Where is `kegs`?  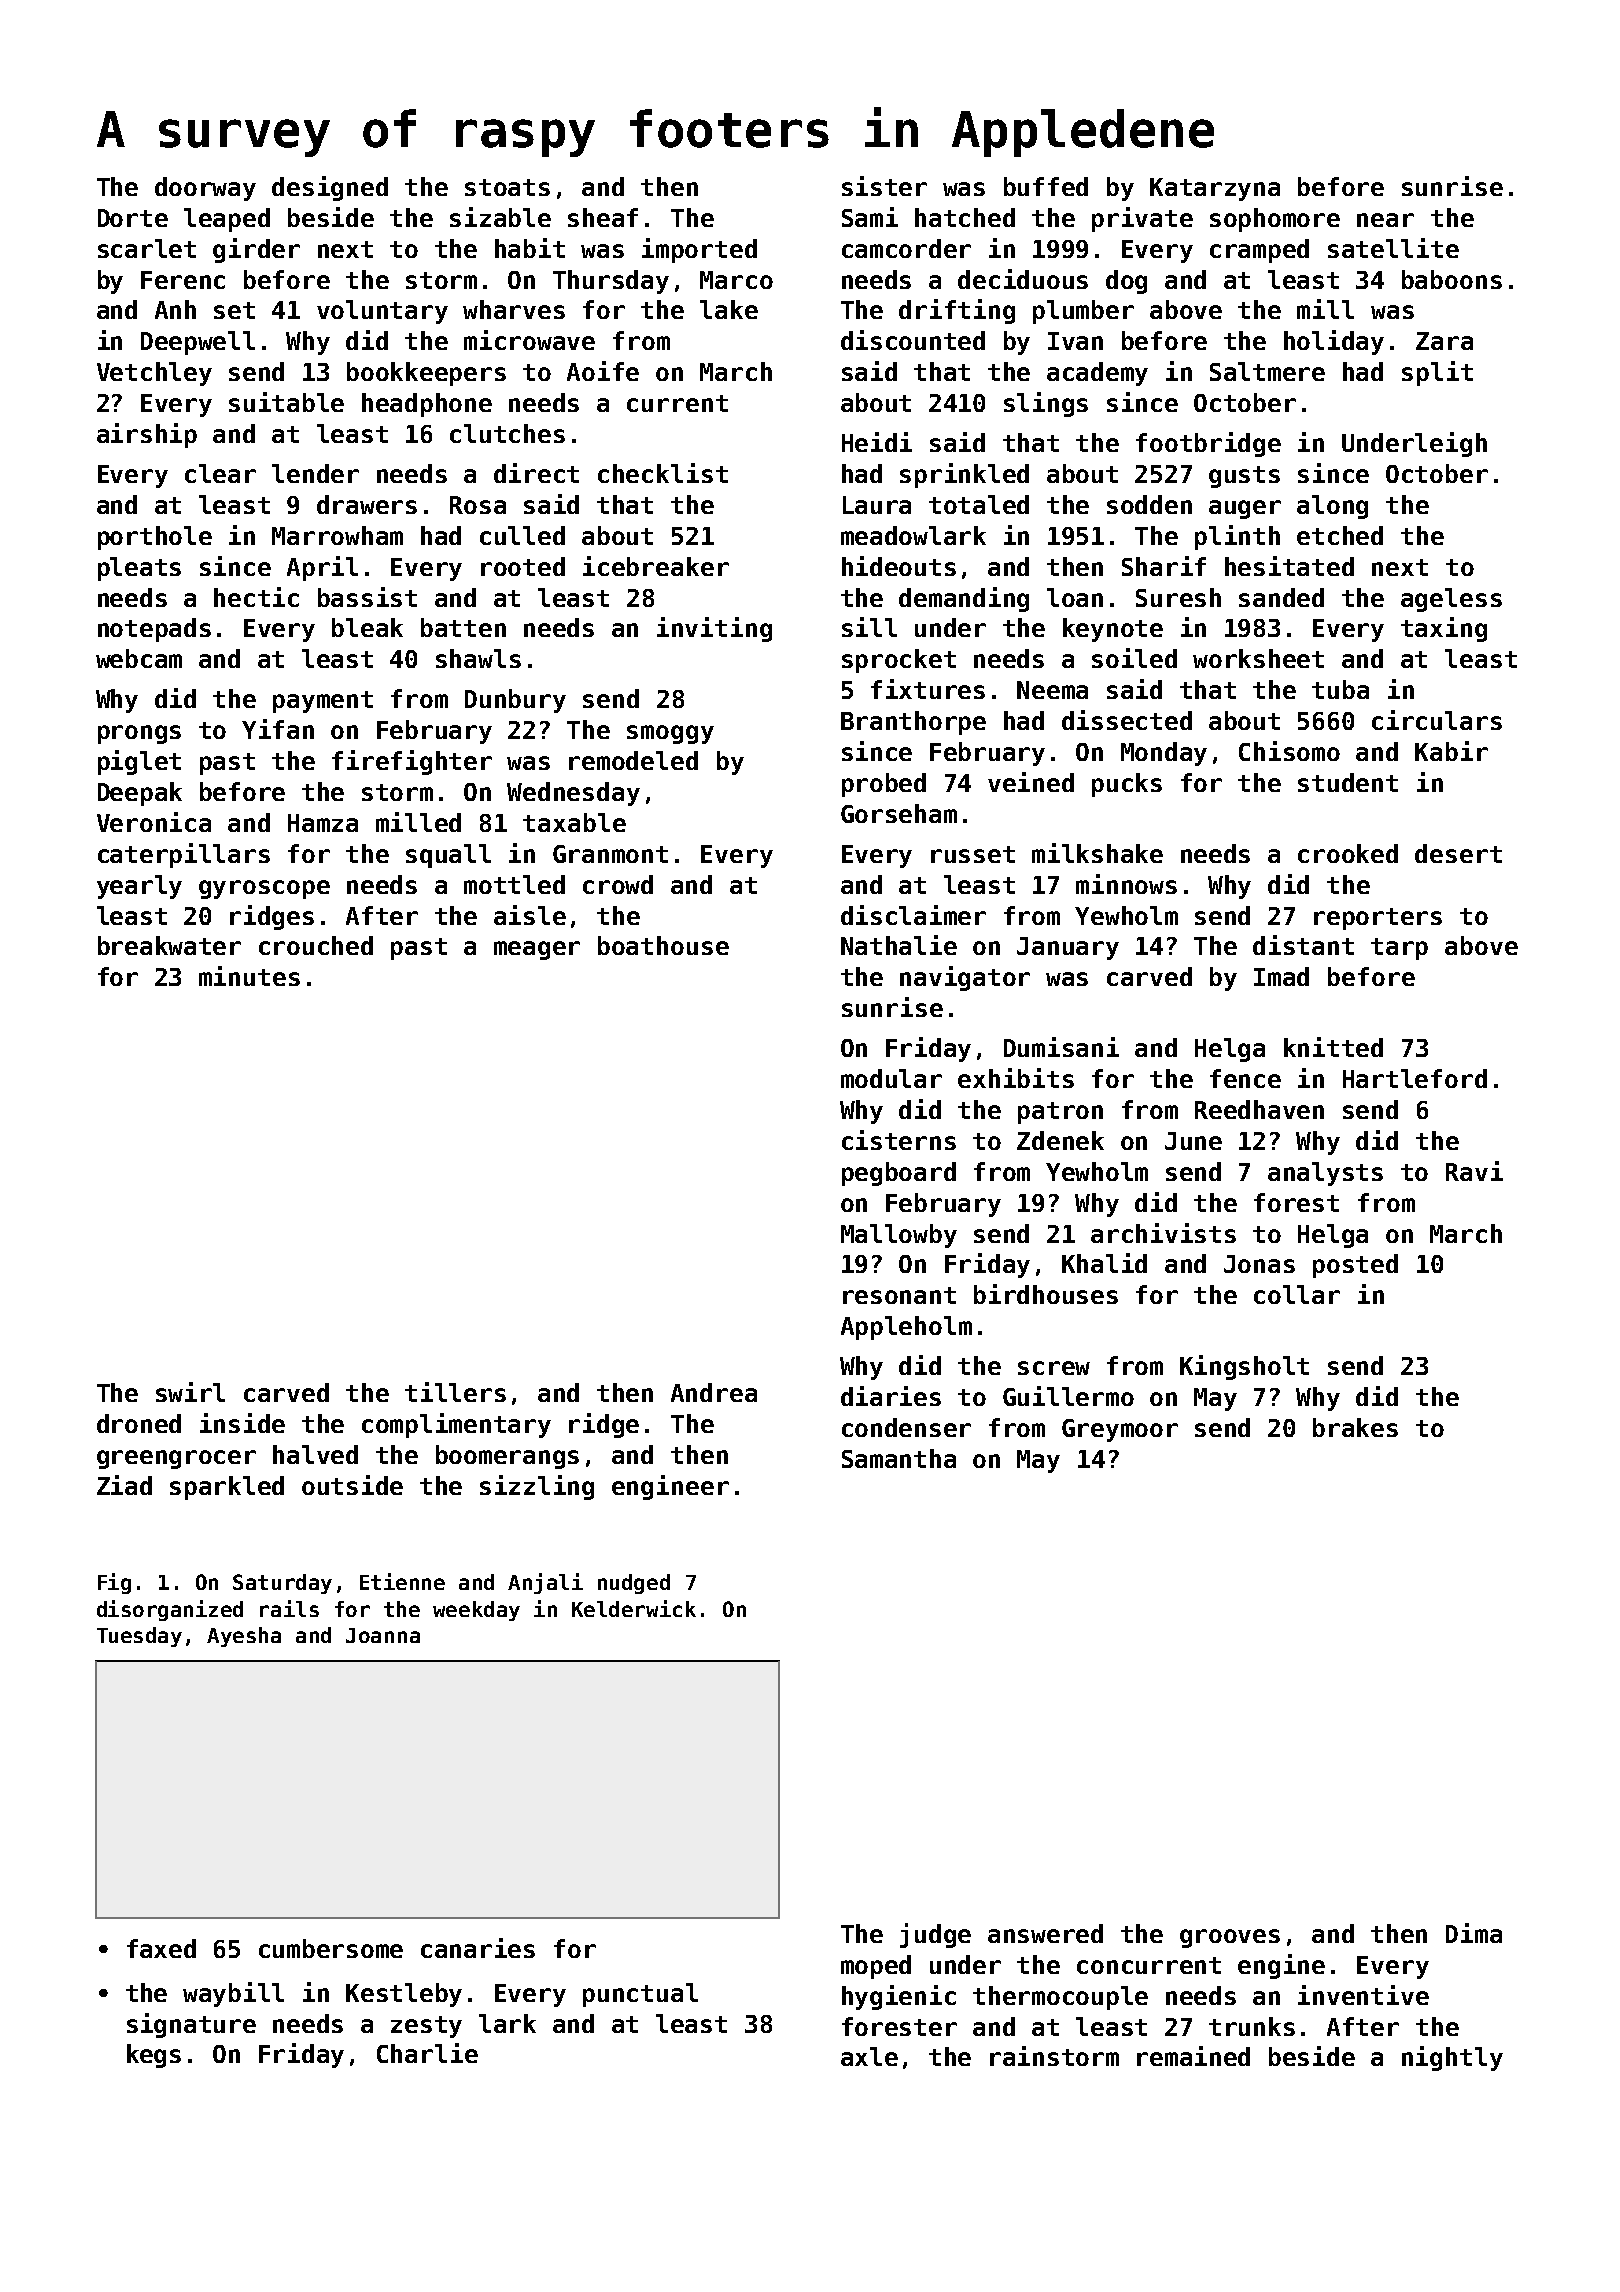
kegs is located at coordinates (154, 2056).
